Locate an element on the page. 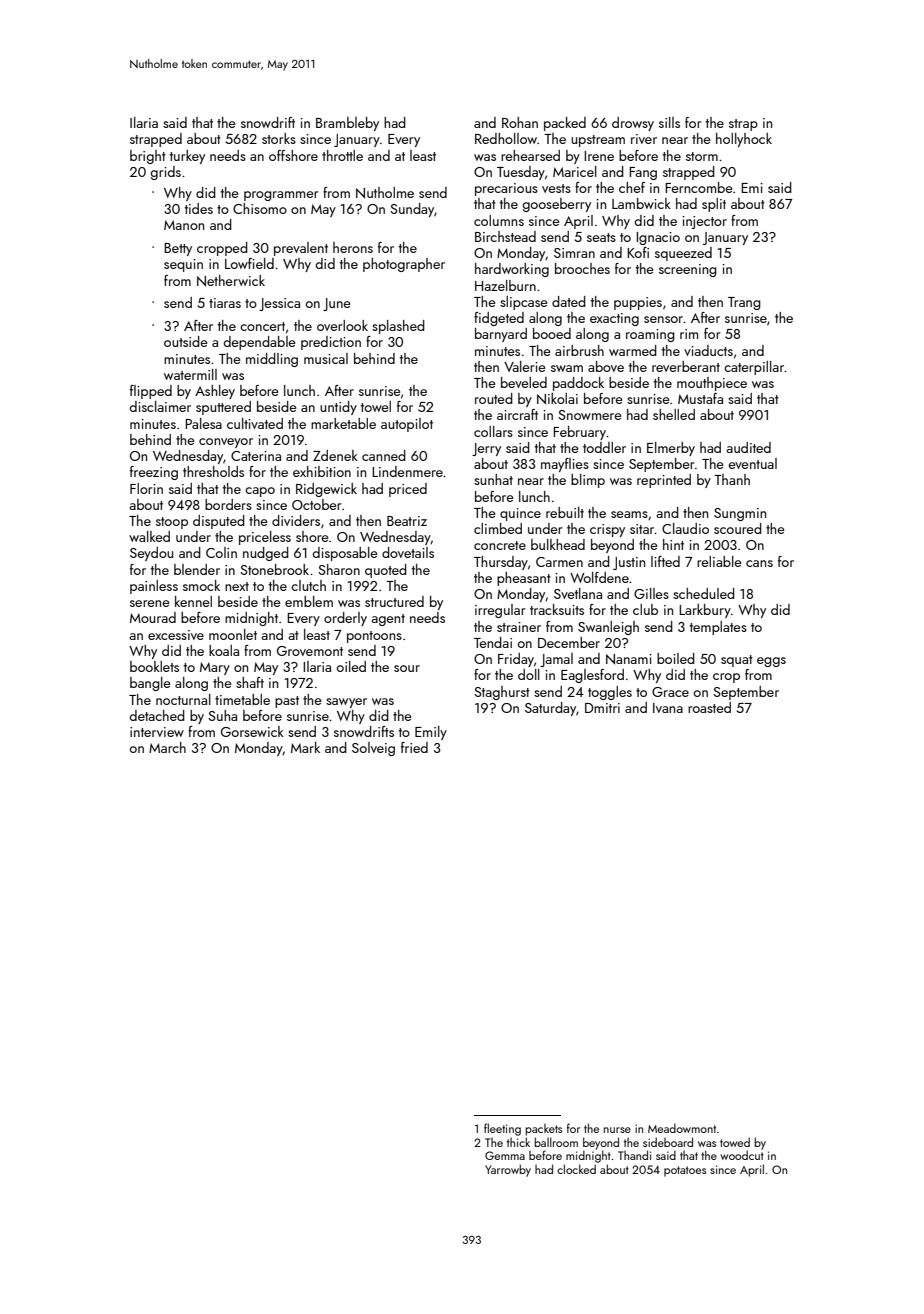 This page has height=1314, width=924. priceless is located at coordinates (265, 538).
